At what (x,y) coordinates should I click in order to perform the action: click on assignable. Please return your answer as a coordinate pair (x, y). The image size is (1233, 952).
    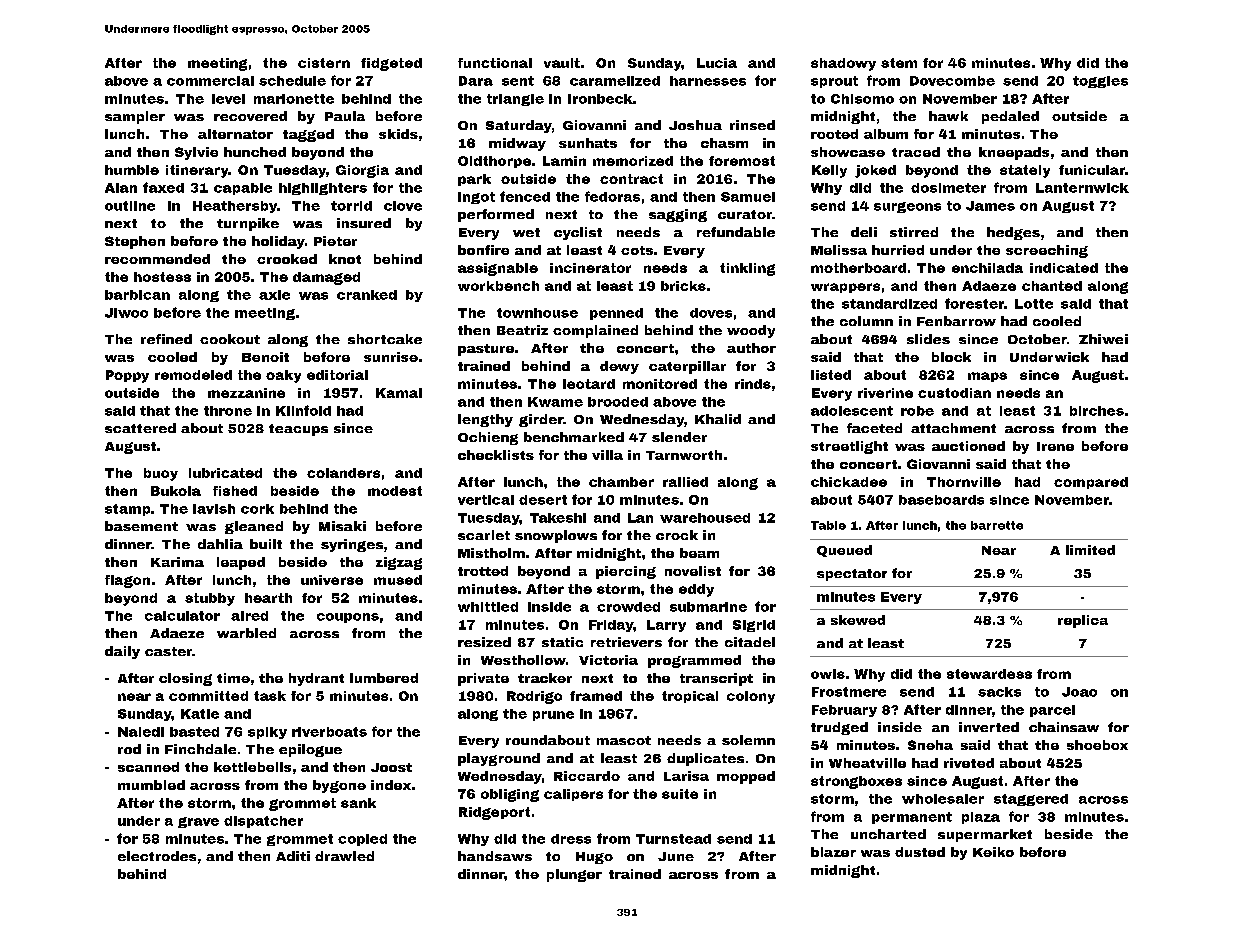
    Looking at the image, I should click on (498, 269).
